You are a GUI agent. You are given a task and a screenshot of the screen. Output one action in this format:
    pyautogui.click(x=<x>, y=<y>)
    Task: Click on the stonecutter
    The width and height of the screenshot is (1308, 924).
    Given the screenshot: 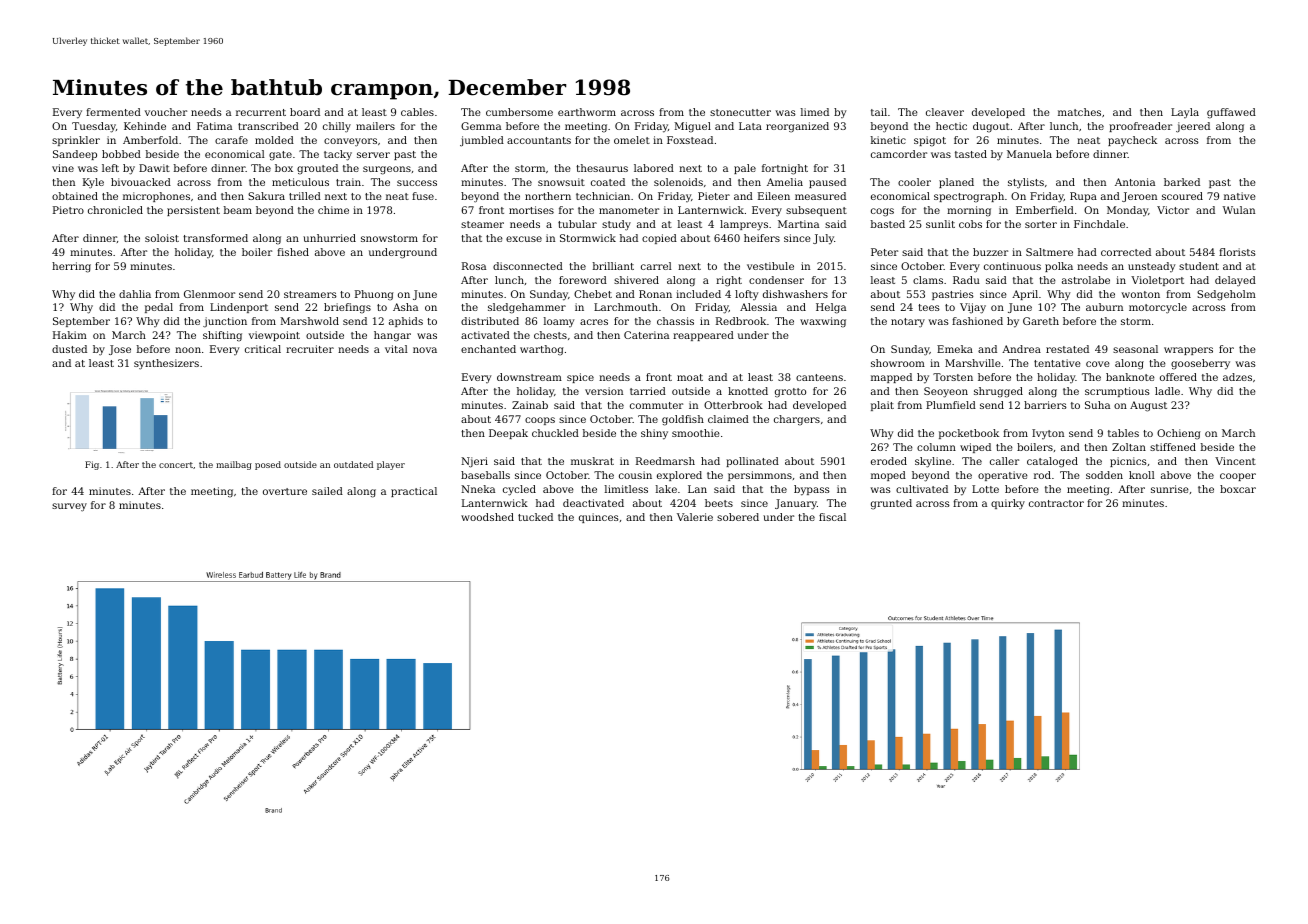 What is the action you would take?
    pyautogui.click(x=740, y=112)
